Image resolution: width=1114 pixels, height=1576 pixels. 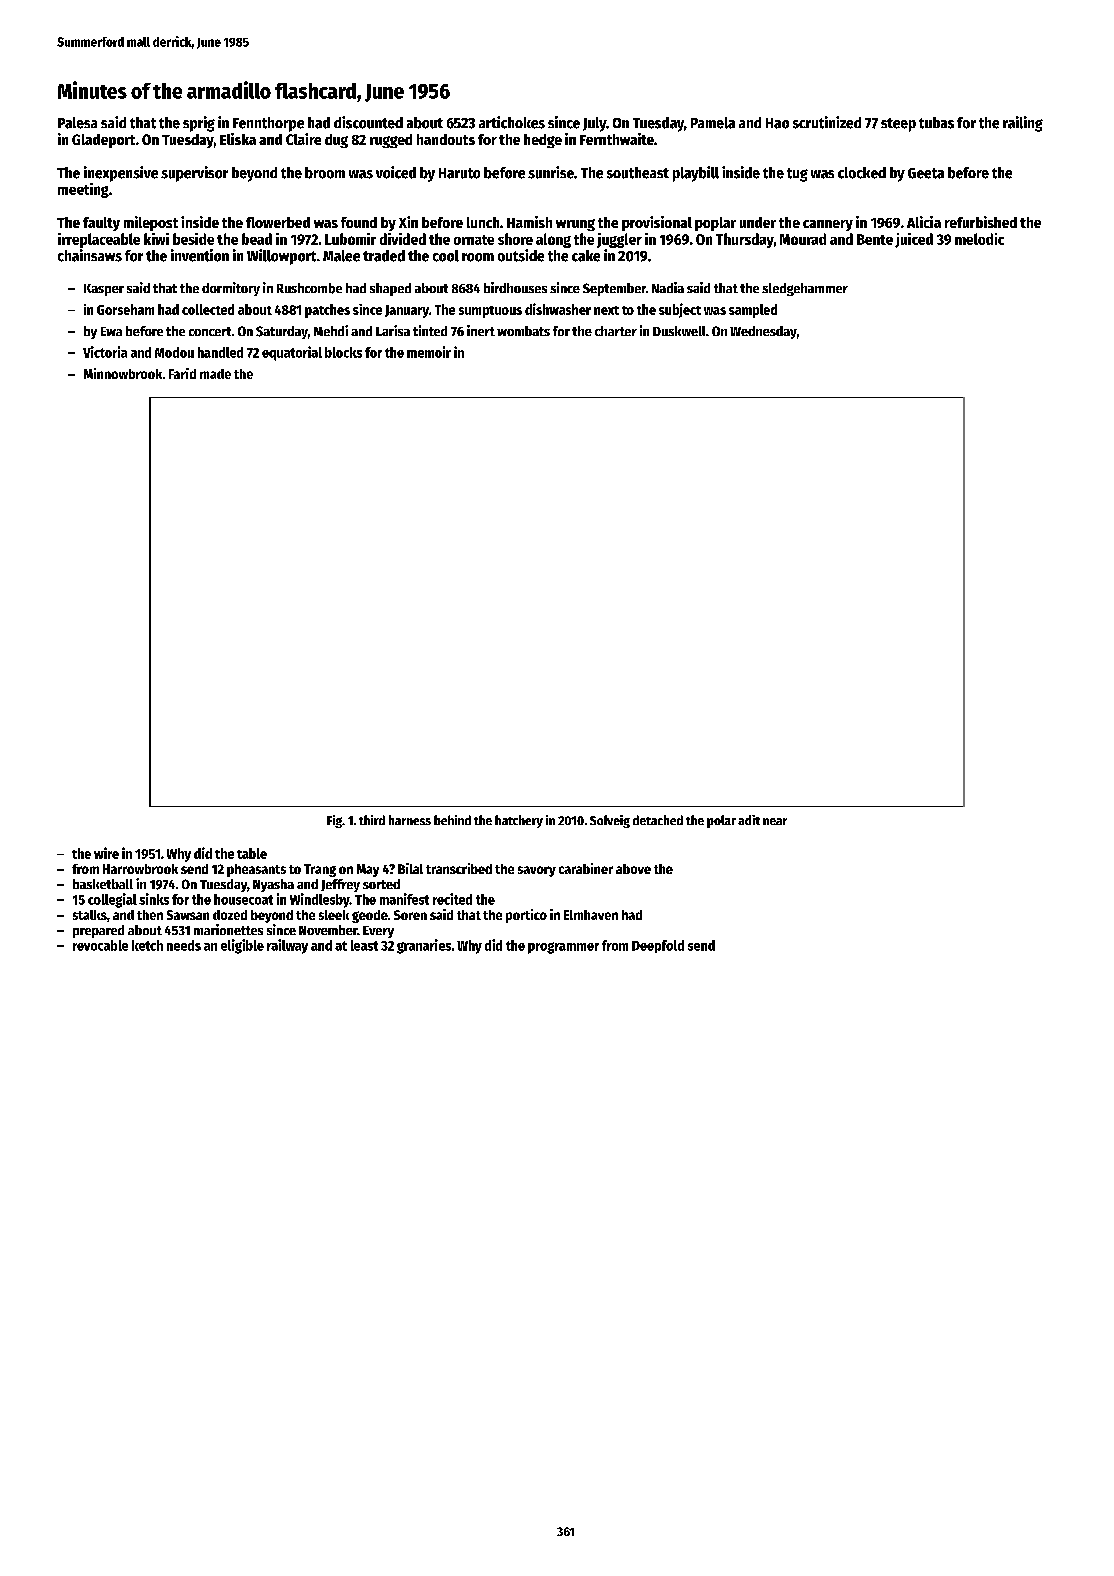 I want to click on poplar, so click(x=715, y=224).
